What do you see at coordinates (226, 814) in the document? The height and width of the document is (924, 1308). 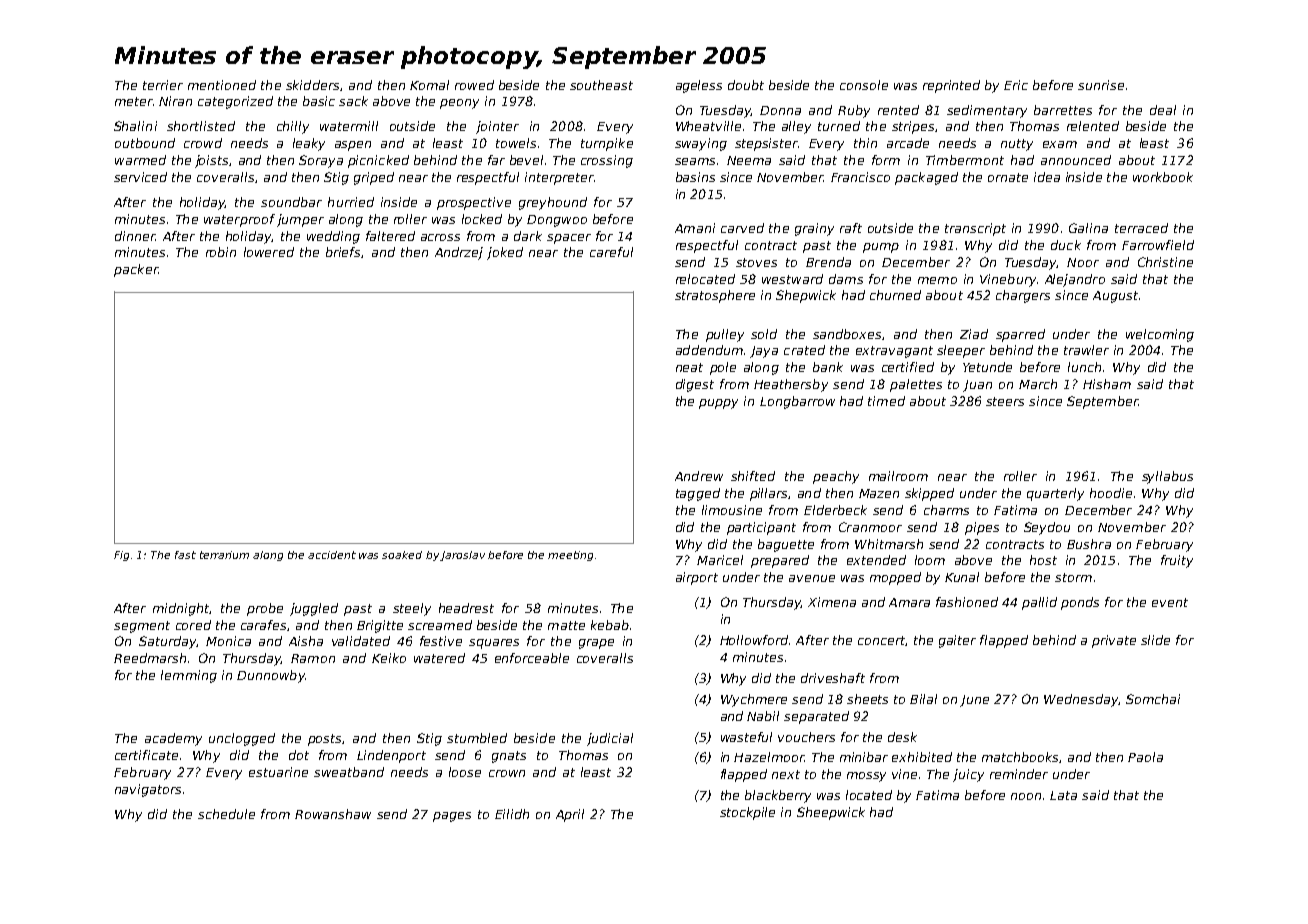 I see `schedule` at bounding box center [226, 814].
